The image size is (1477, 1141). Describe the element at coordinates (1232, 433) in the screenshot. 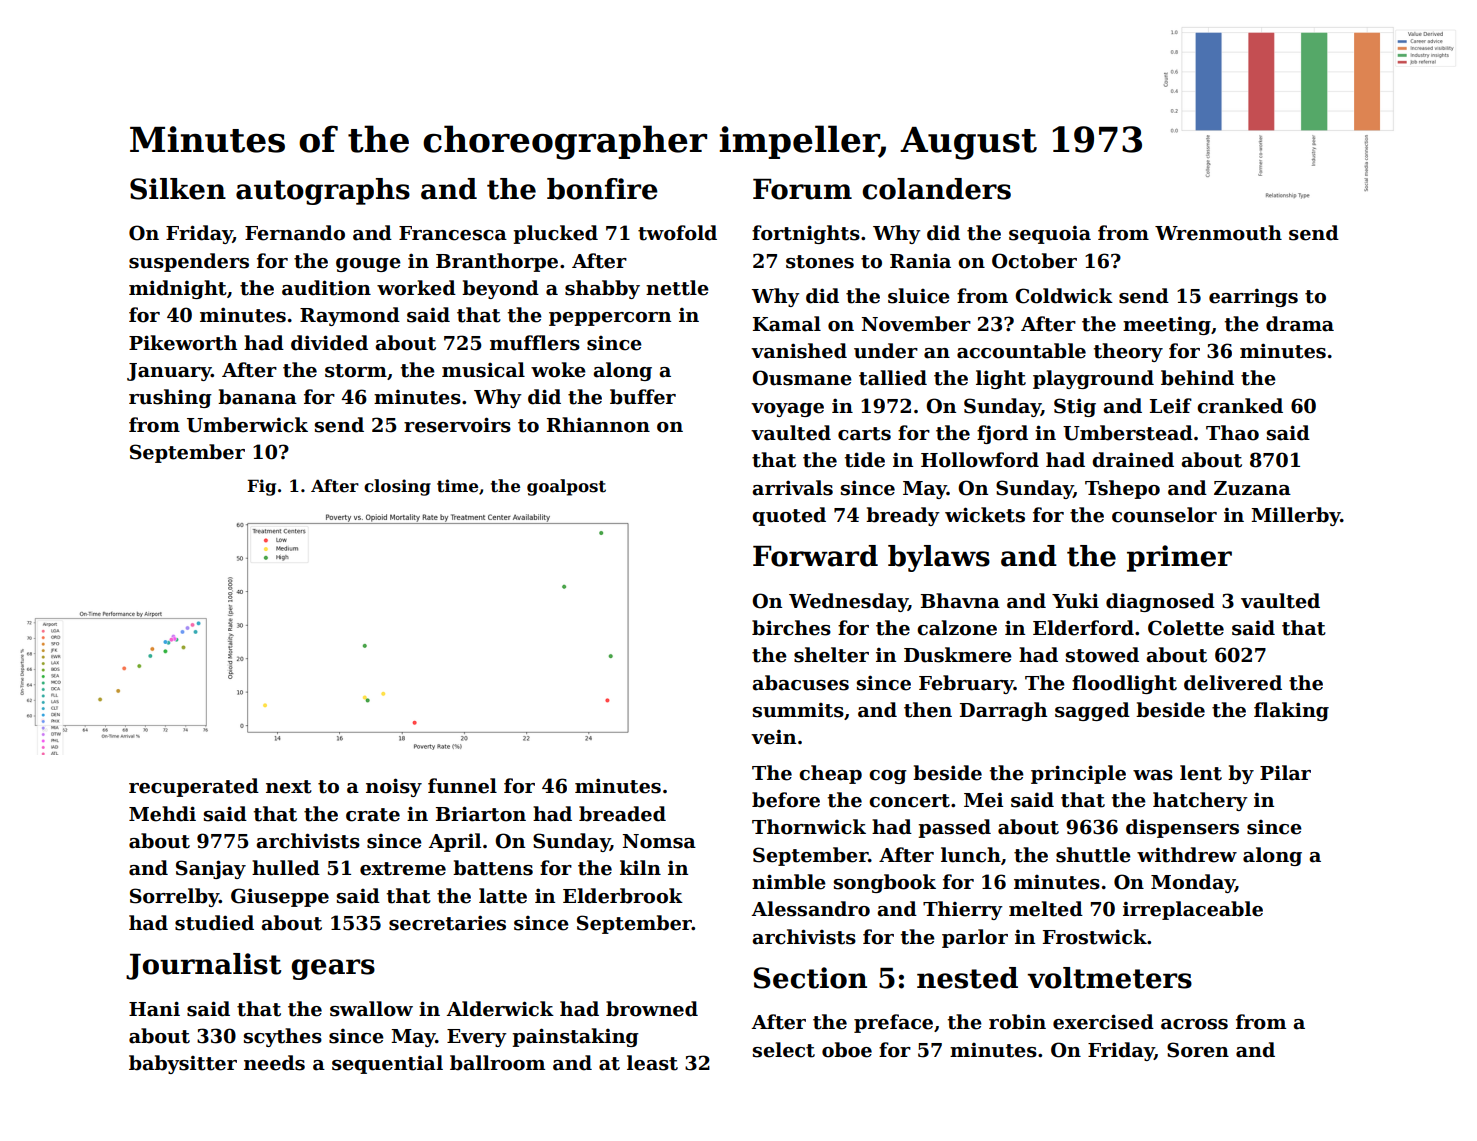

I see `Thao` at that location.
